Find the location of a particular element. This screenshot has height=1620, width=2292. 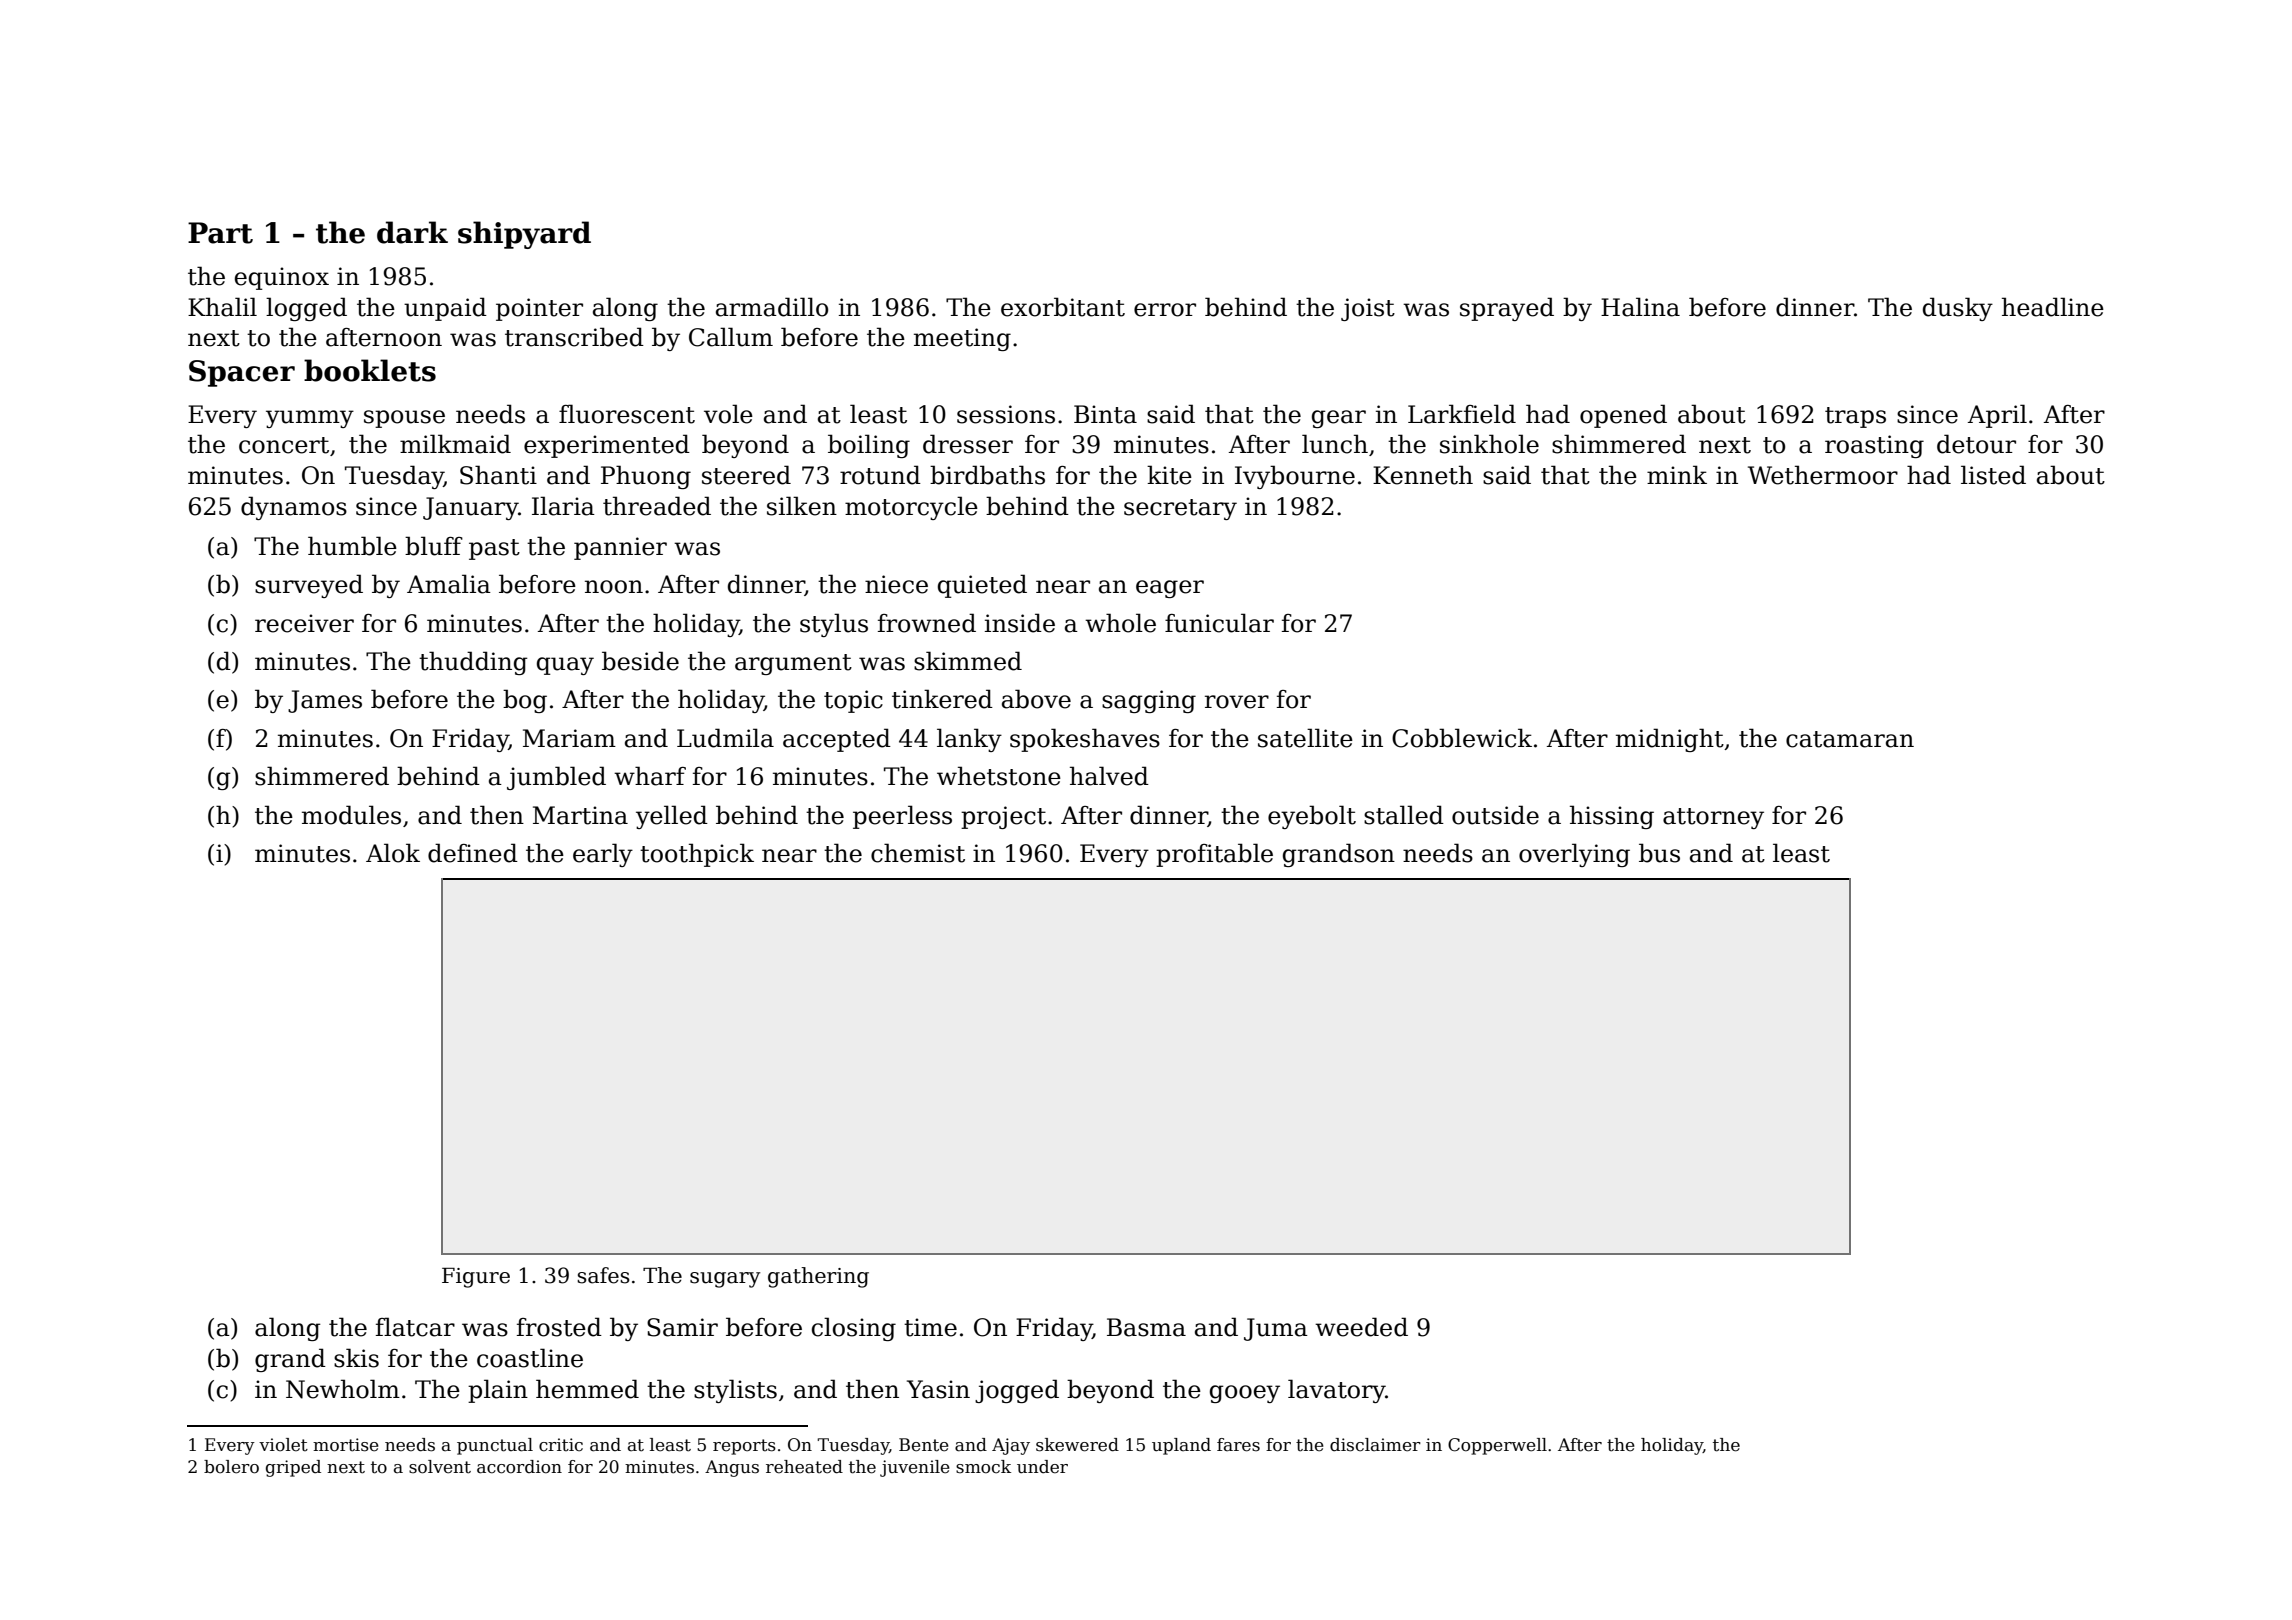

upland is located at coordinates (1181, 1446).
